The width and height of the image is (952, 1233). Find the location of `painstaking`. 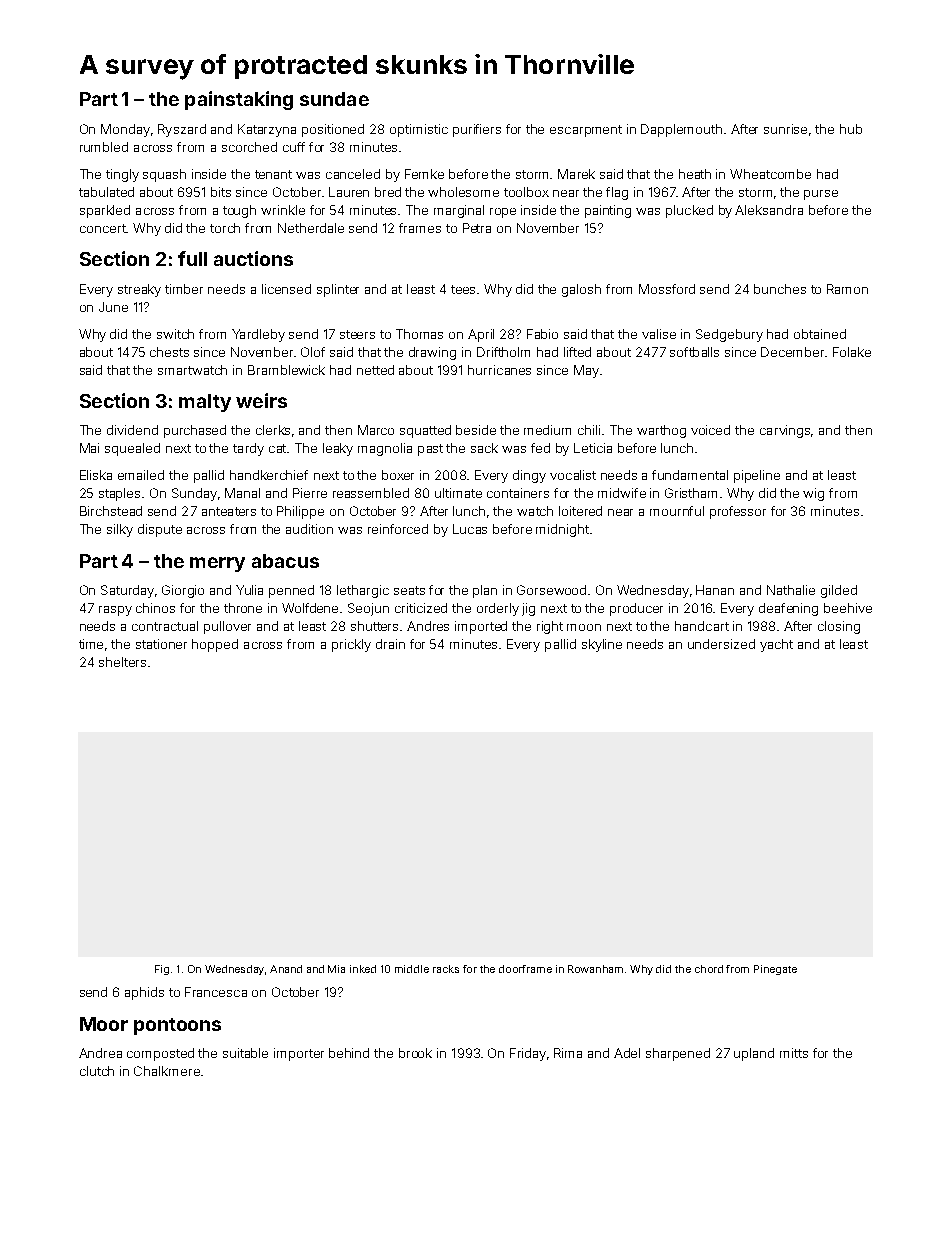

painstaking is located at coordinates (239, 100).
